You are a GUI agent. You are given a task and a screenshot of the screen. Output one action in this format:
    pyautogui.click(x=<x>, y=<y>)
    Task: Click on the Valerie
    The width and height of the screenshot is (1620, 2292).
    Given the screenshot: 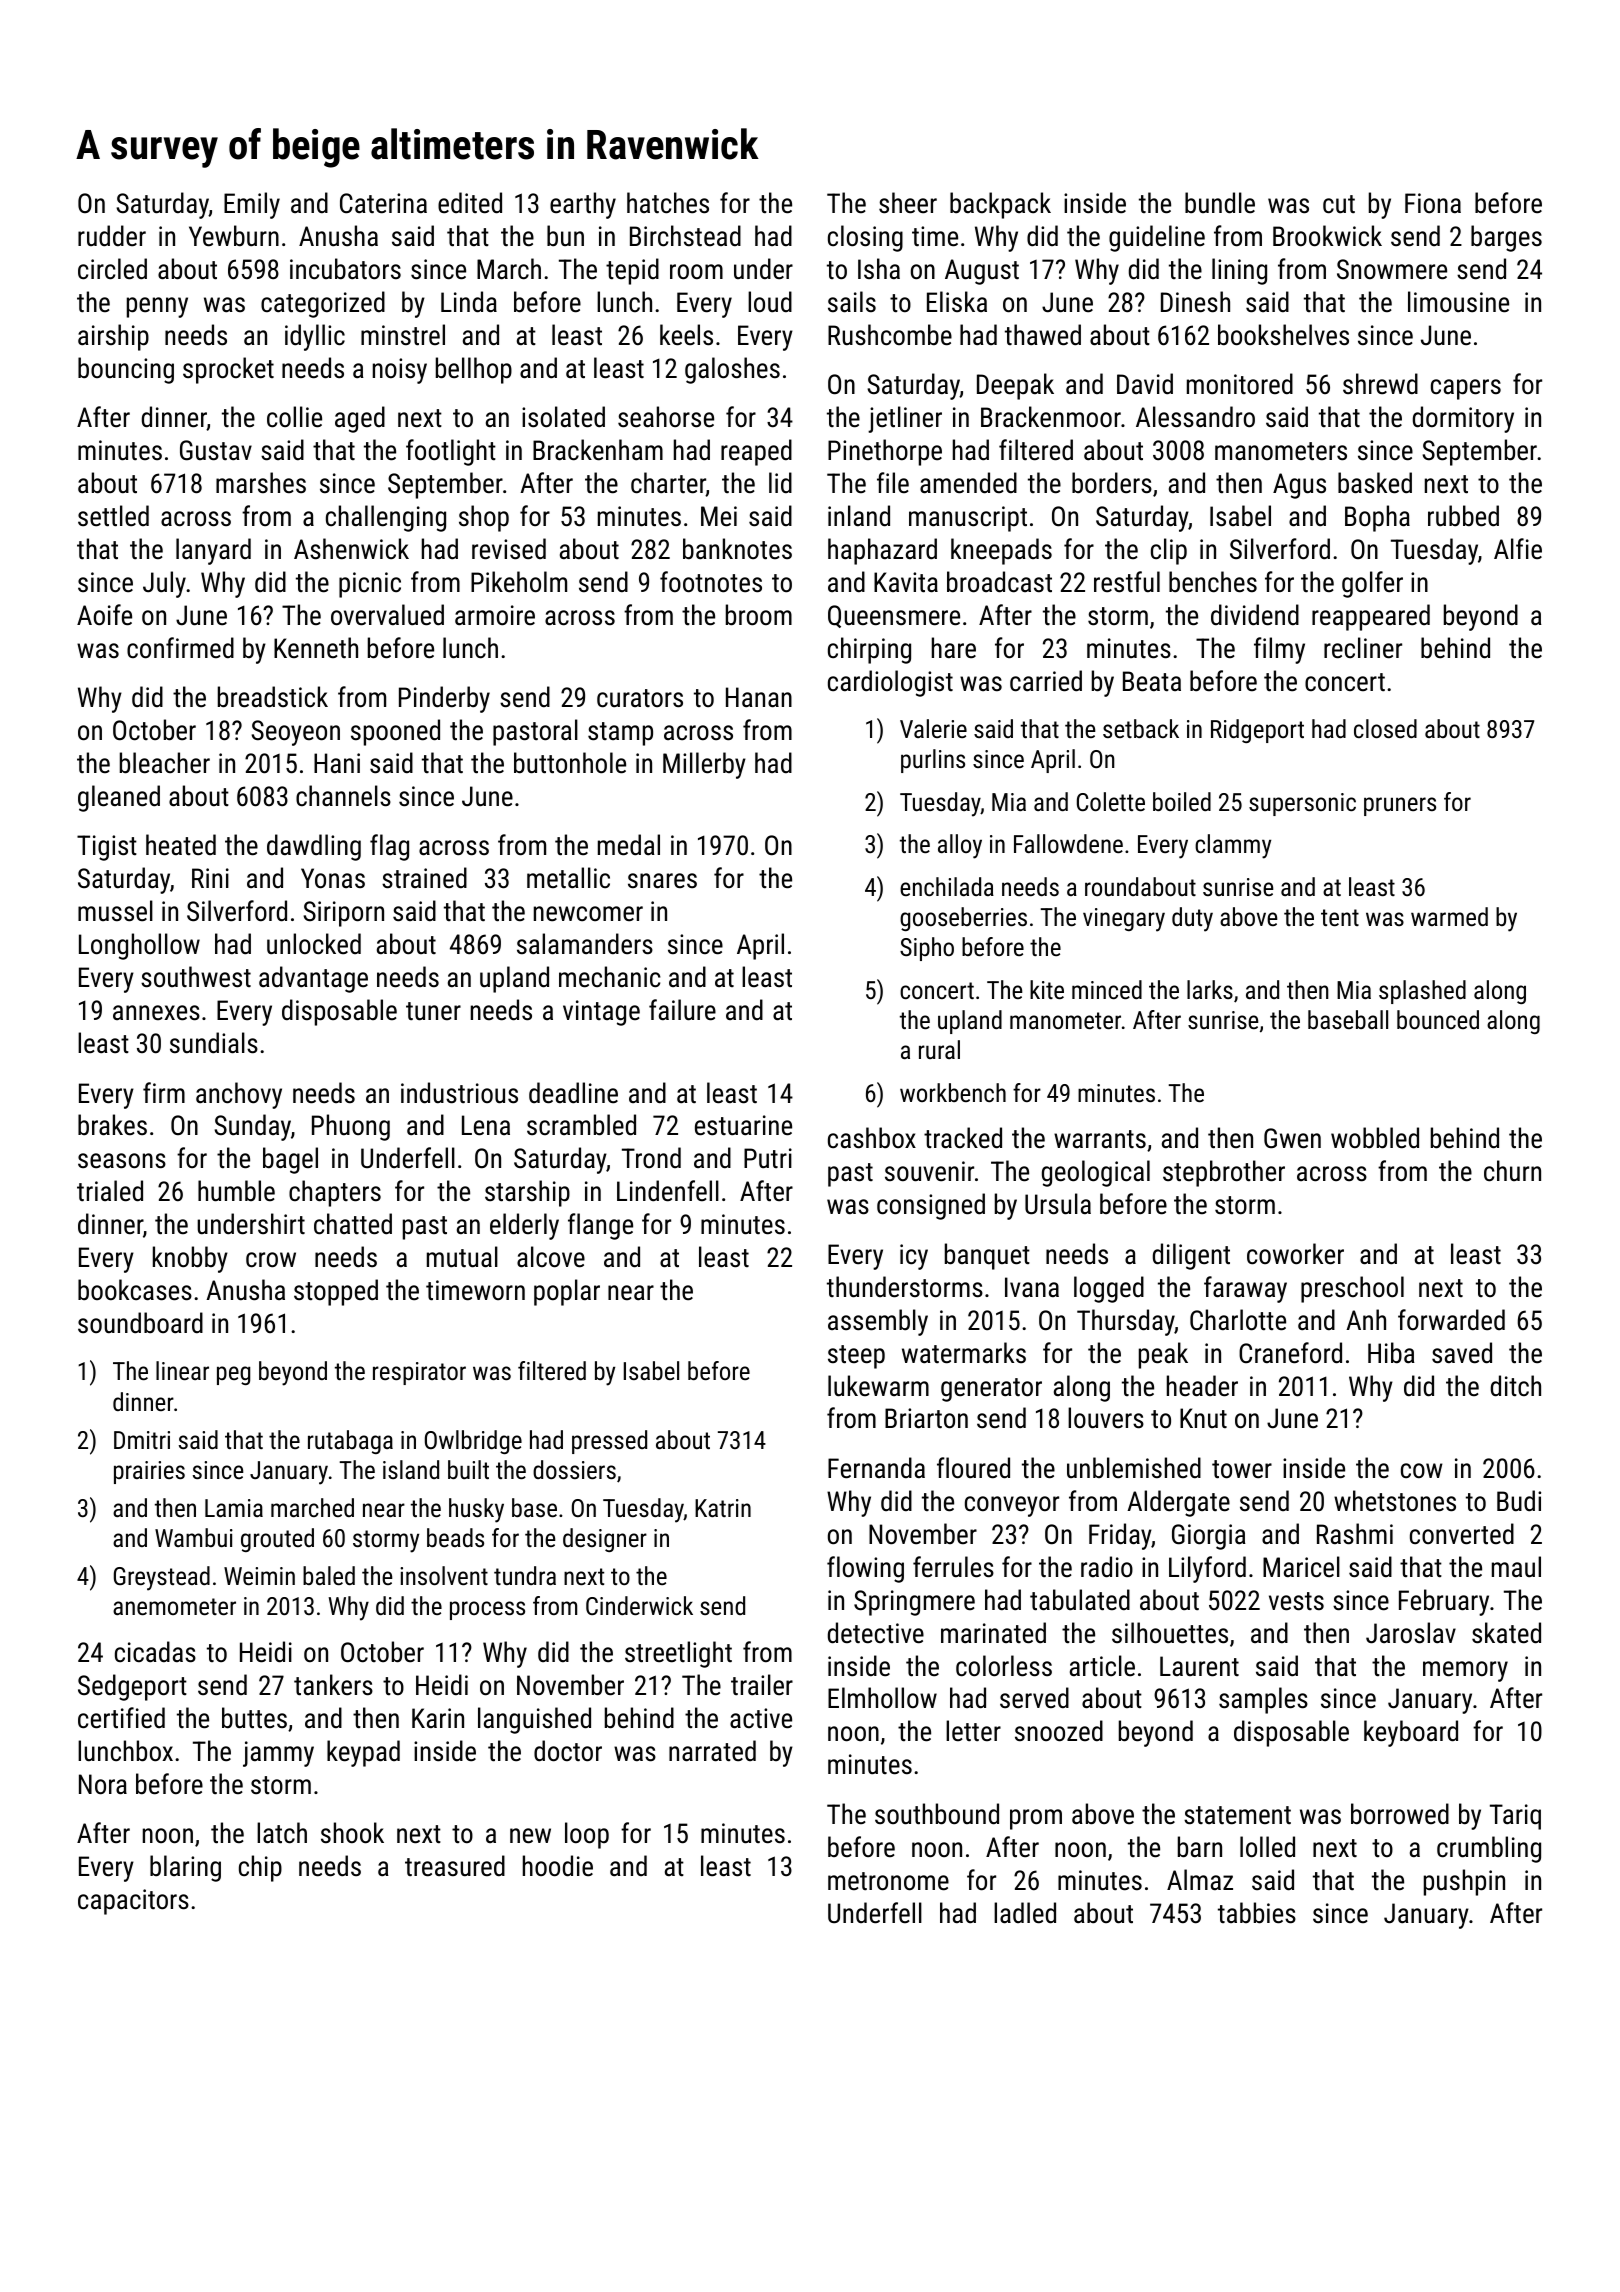 What is the action you would take?
    pyautogui.click(x=933, y=728)
